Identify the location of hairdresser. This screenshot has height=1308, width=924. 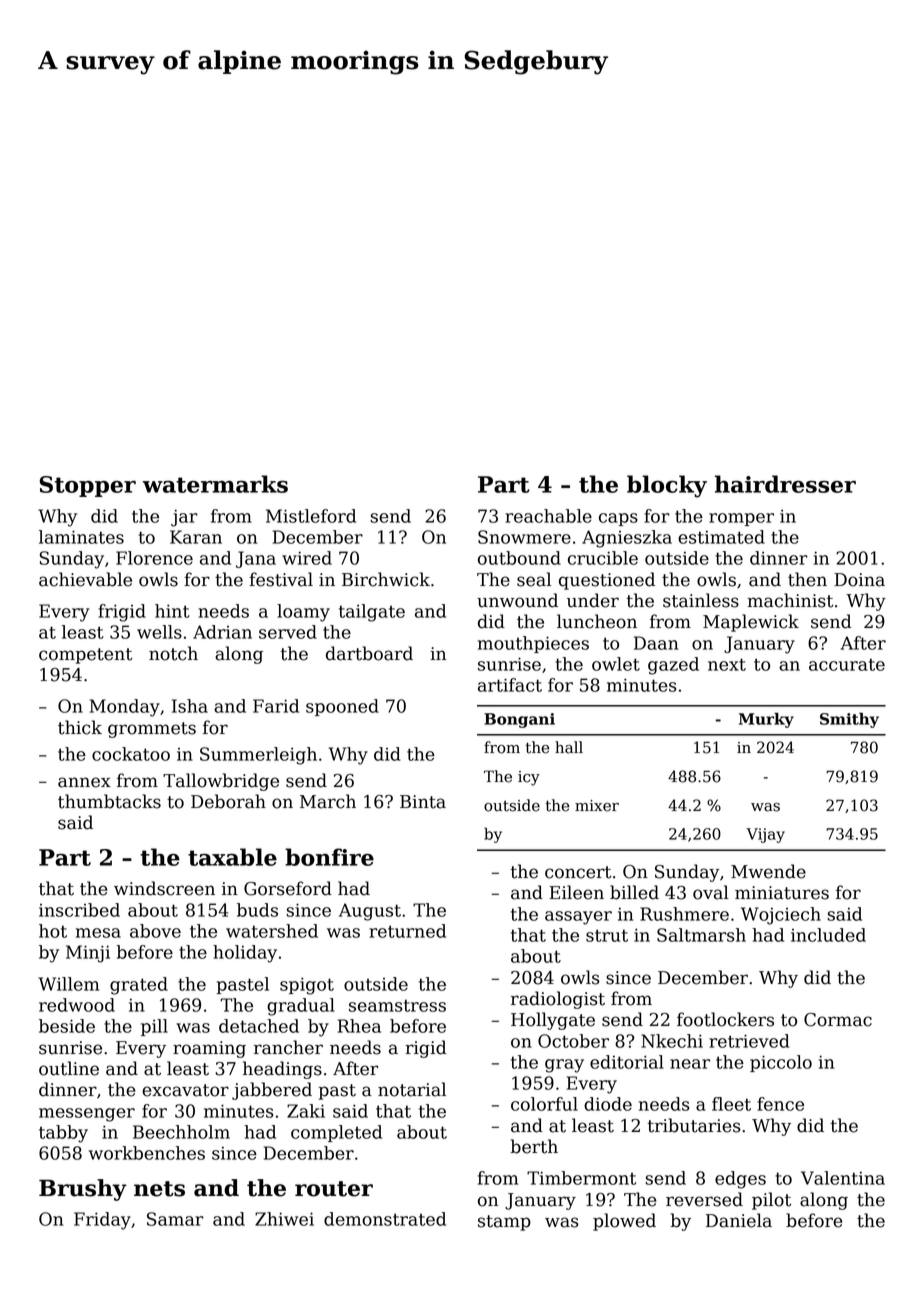
(785, 484).
